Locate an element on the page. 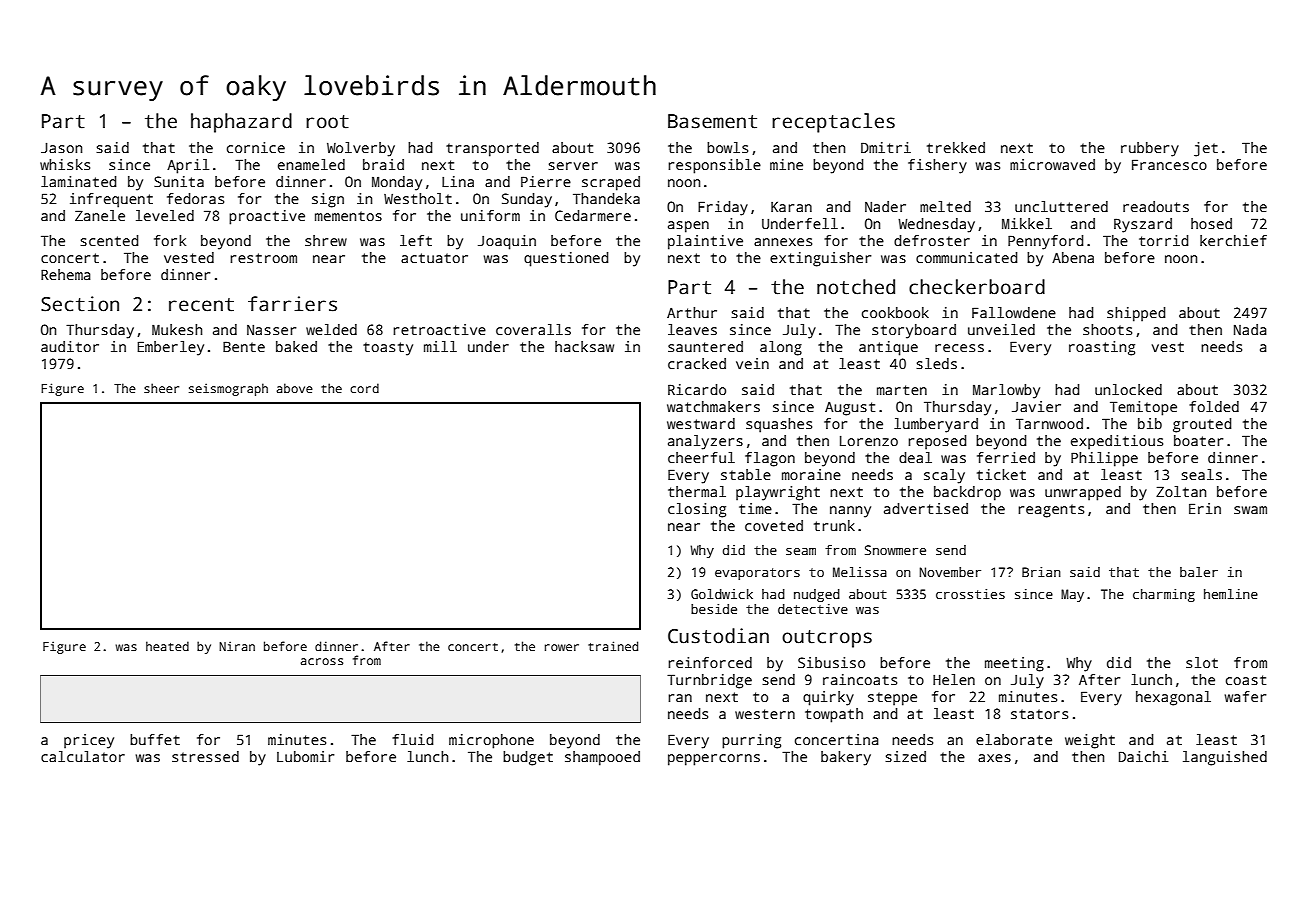 Image resolution: width=1308 pixels, height=924 pixels. microwaved is located at coordinates (1052, 164).
